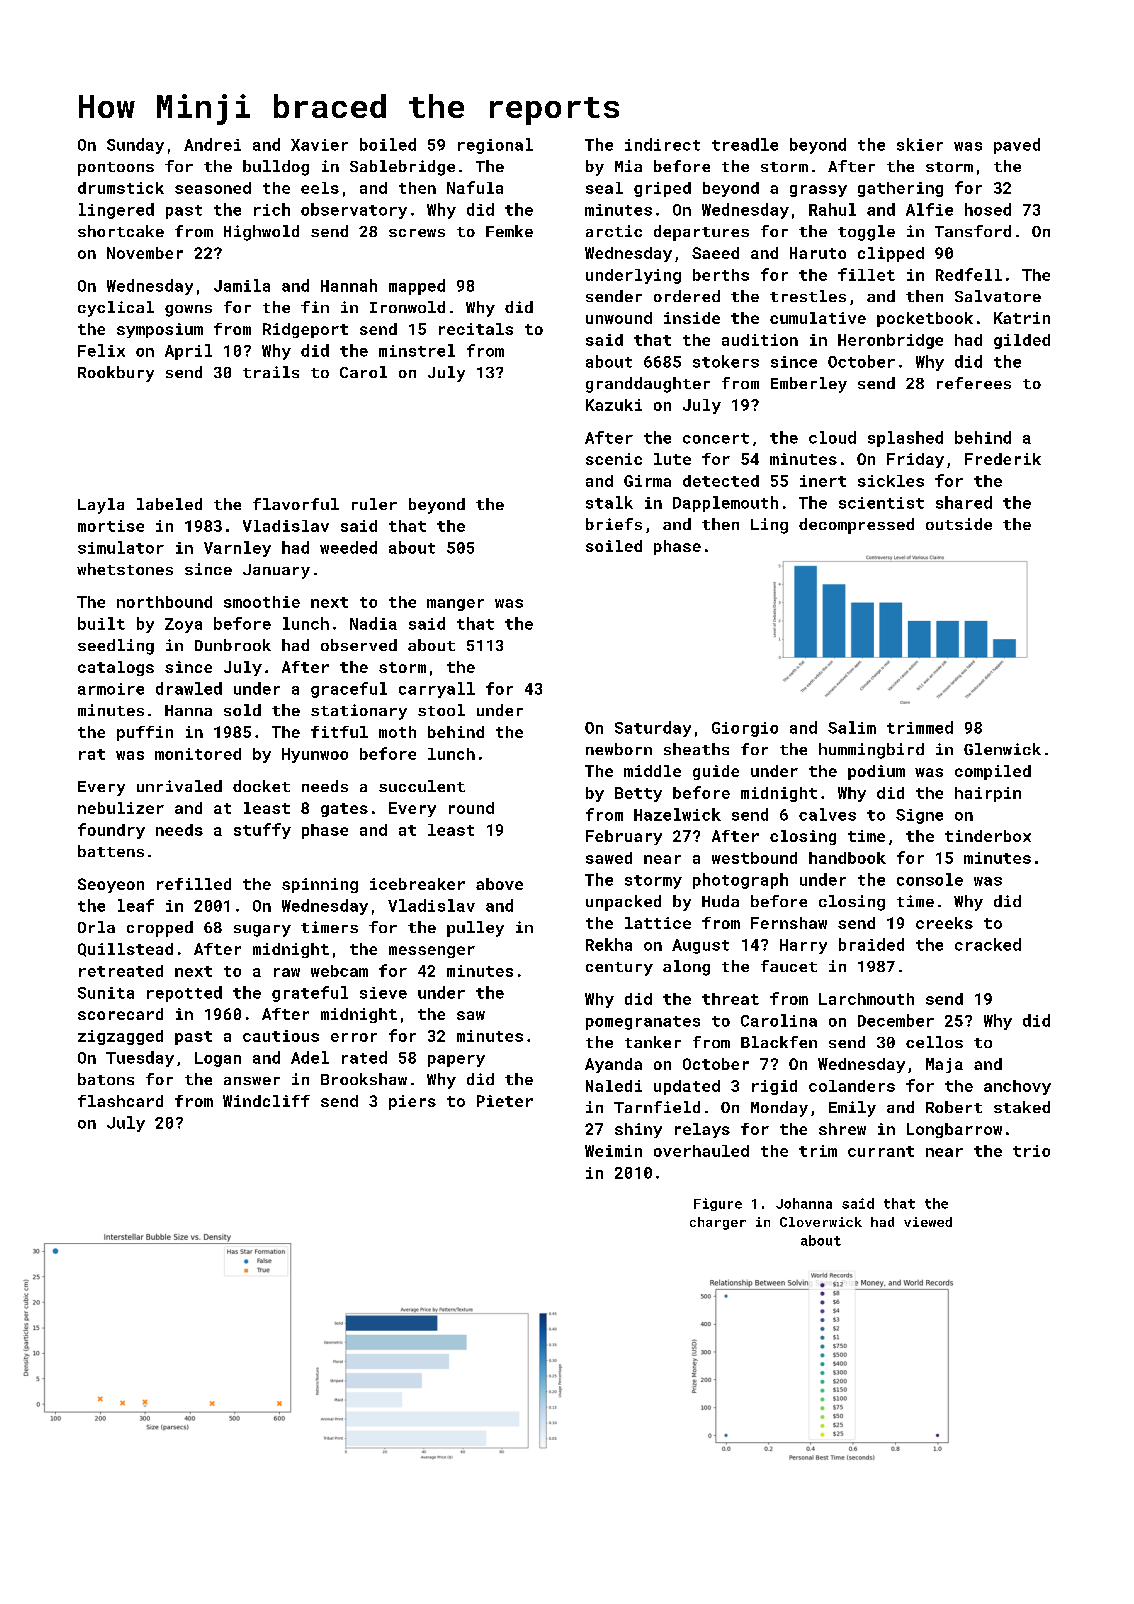 This screenshot has height=1604, width=1134. What do you see at coordinates (120, 1101) in the screenshot?
I see `flashcard` at bounding box center [120, 1101].
